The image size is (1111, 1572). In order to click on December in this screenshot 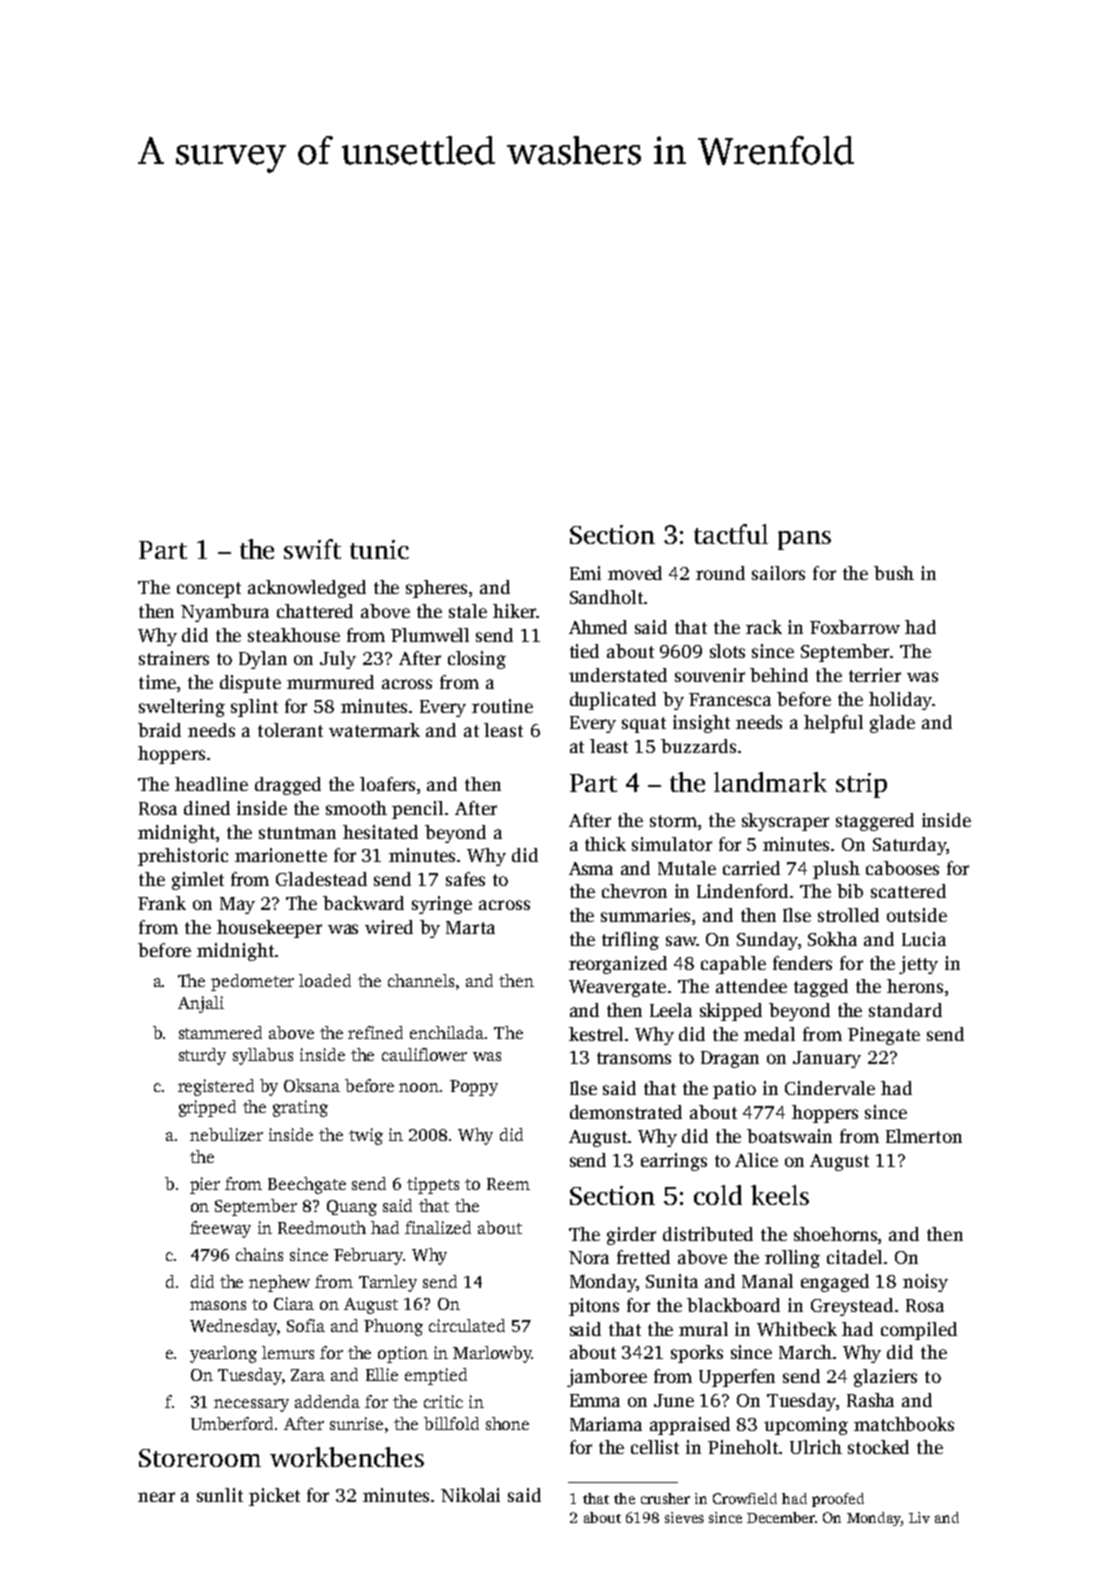, I will do `click(781, 1517)`.
